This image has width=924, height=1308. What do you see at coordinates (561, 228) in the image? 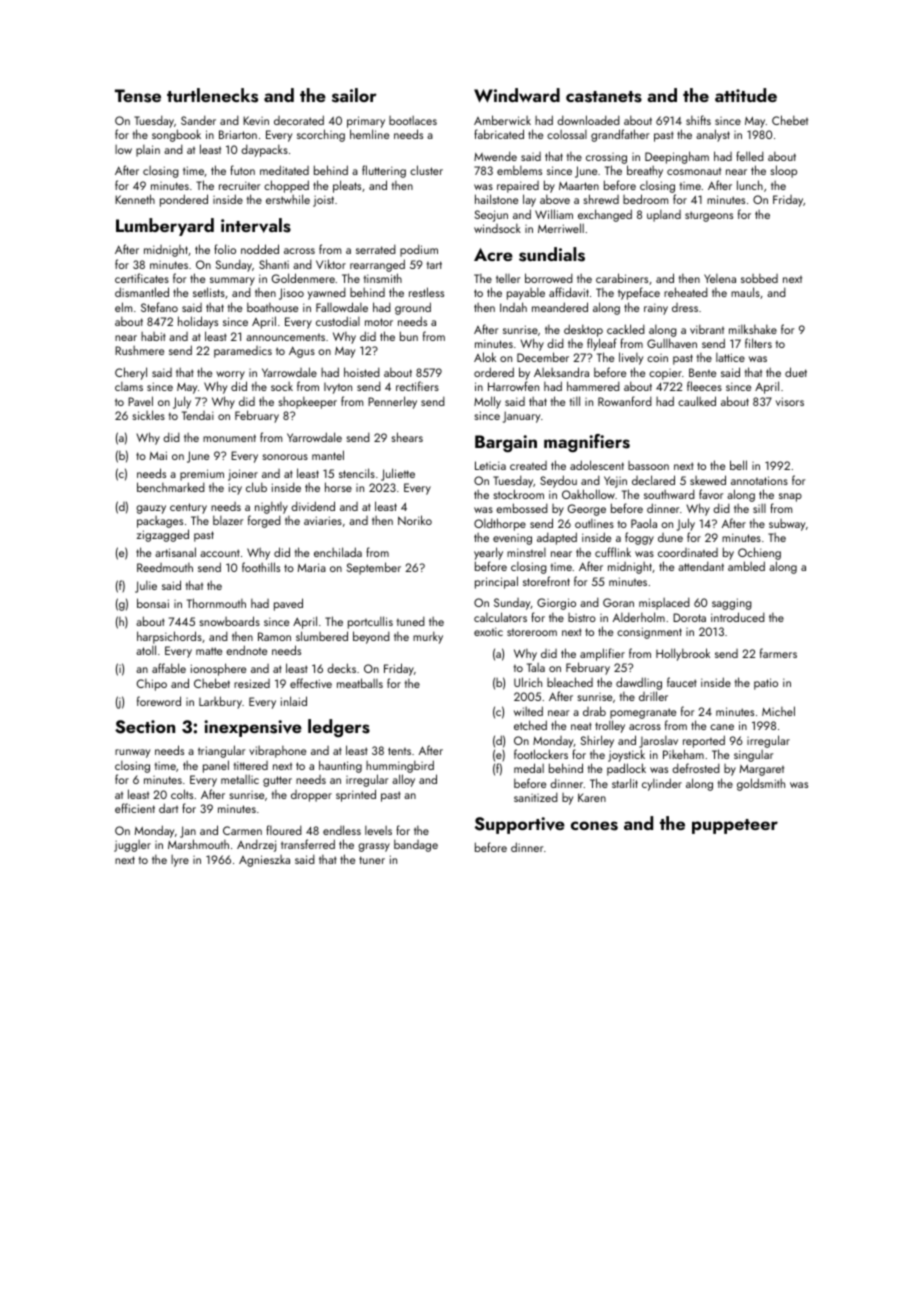
I see `Merriwell` at bounding box center [561, 228].
